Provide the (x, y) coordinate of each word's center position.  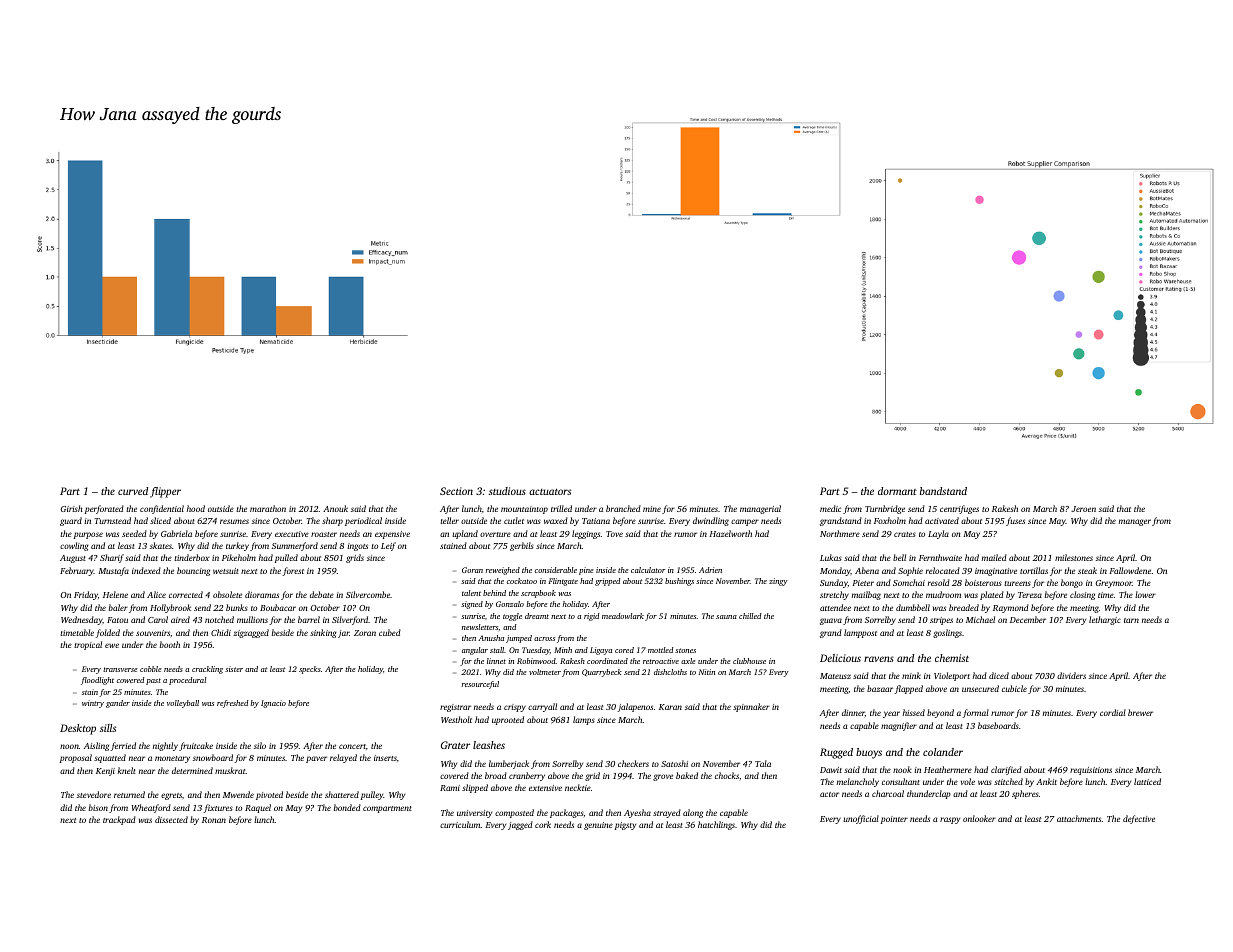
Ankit (1046, 781)
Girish (71, 508)
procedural (188, 681)
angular (475, 651)
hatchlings (716, 825)
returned (129, 794)
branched (623, 508)
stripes (941, 621)
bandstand (943, 491)
